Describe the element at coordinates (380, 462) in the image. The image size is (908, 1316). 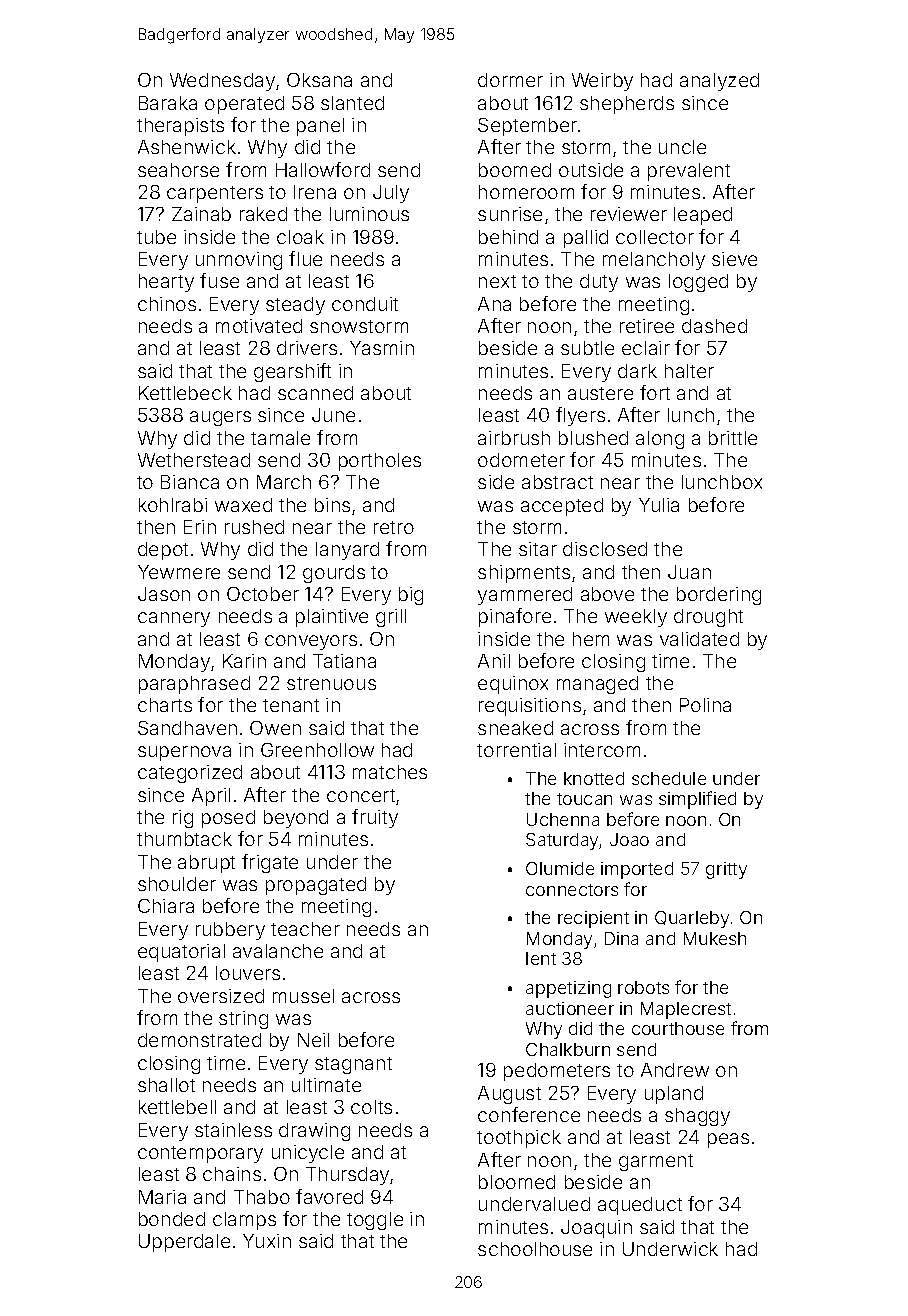
I see `portholes` at that location.
